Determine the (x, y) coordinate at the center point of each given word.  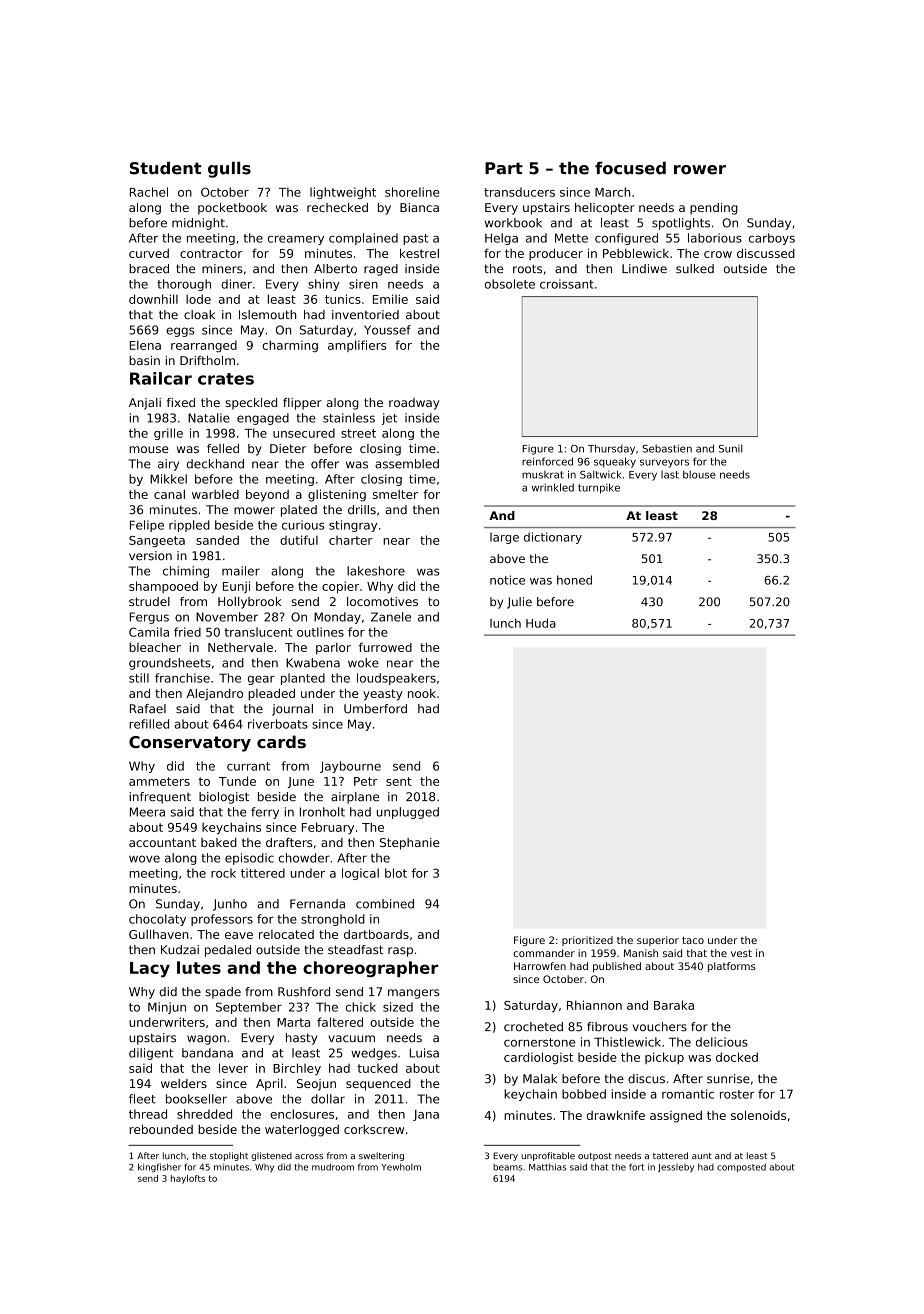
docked (737, 1057)
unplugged (408, 813)
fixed (181, 402)
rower (700, 170)
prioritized (587, 941)
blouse (699, 474)
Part (504, 168)
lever (233, 1068)
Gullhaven (158, 934)
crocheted (533, 1027)
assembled (407, 464)
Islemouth (267, 315)
